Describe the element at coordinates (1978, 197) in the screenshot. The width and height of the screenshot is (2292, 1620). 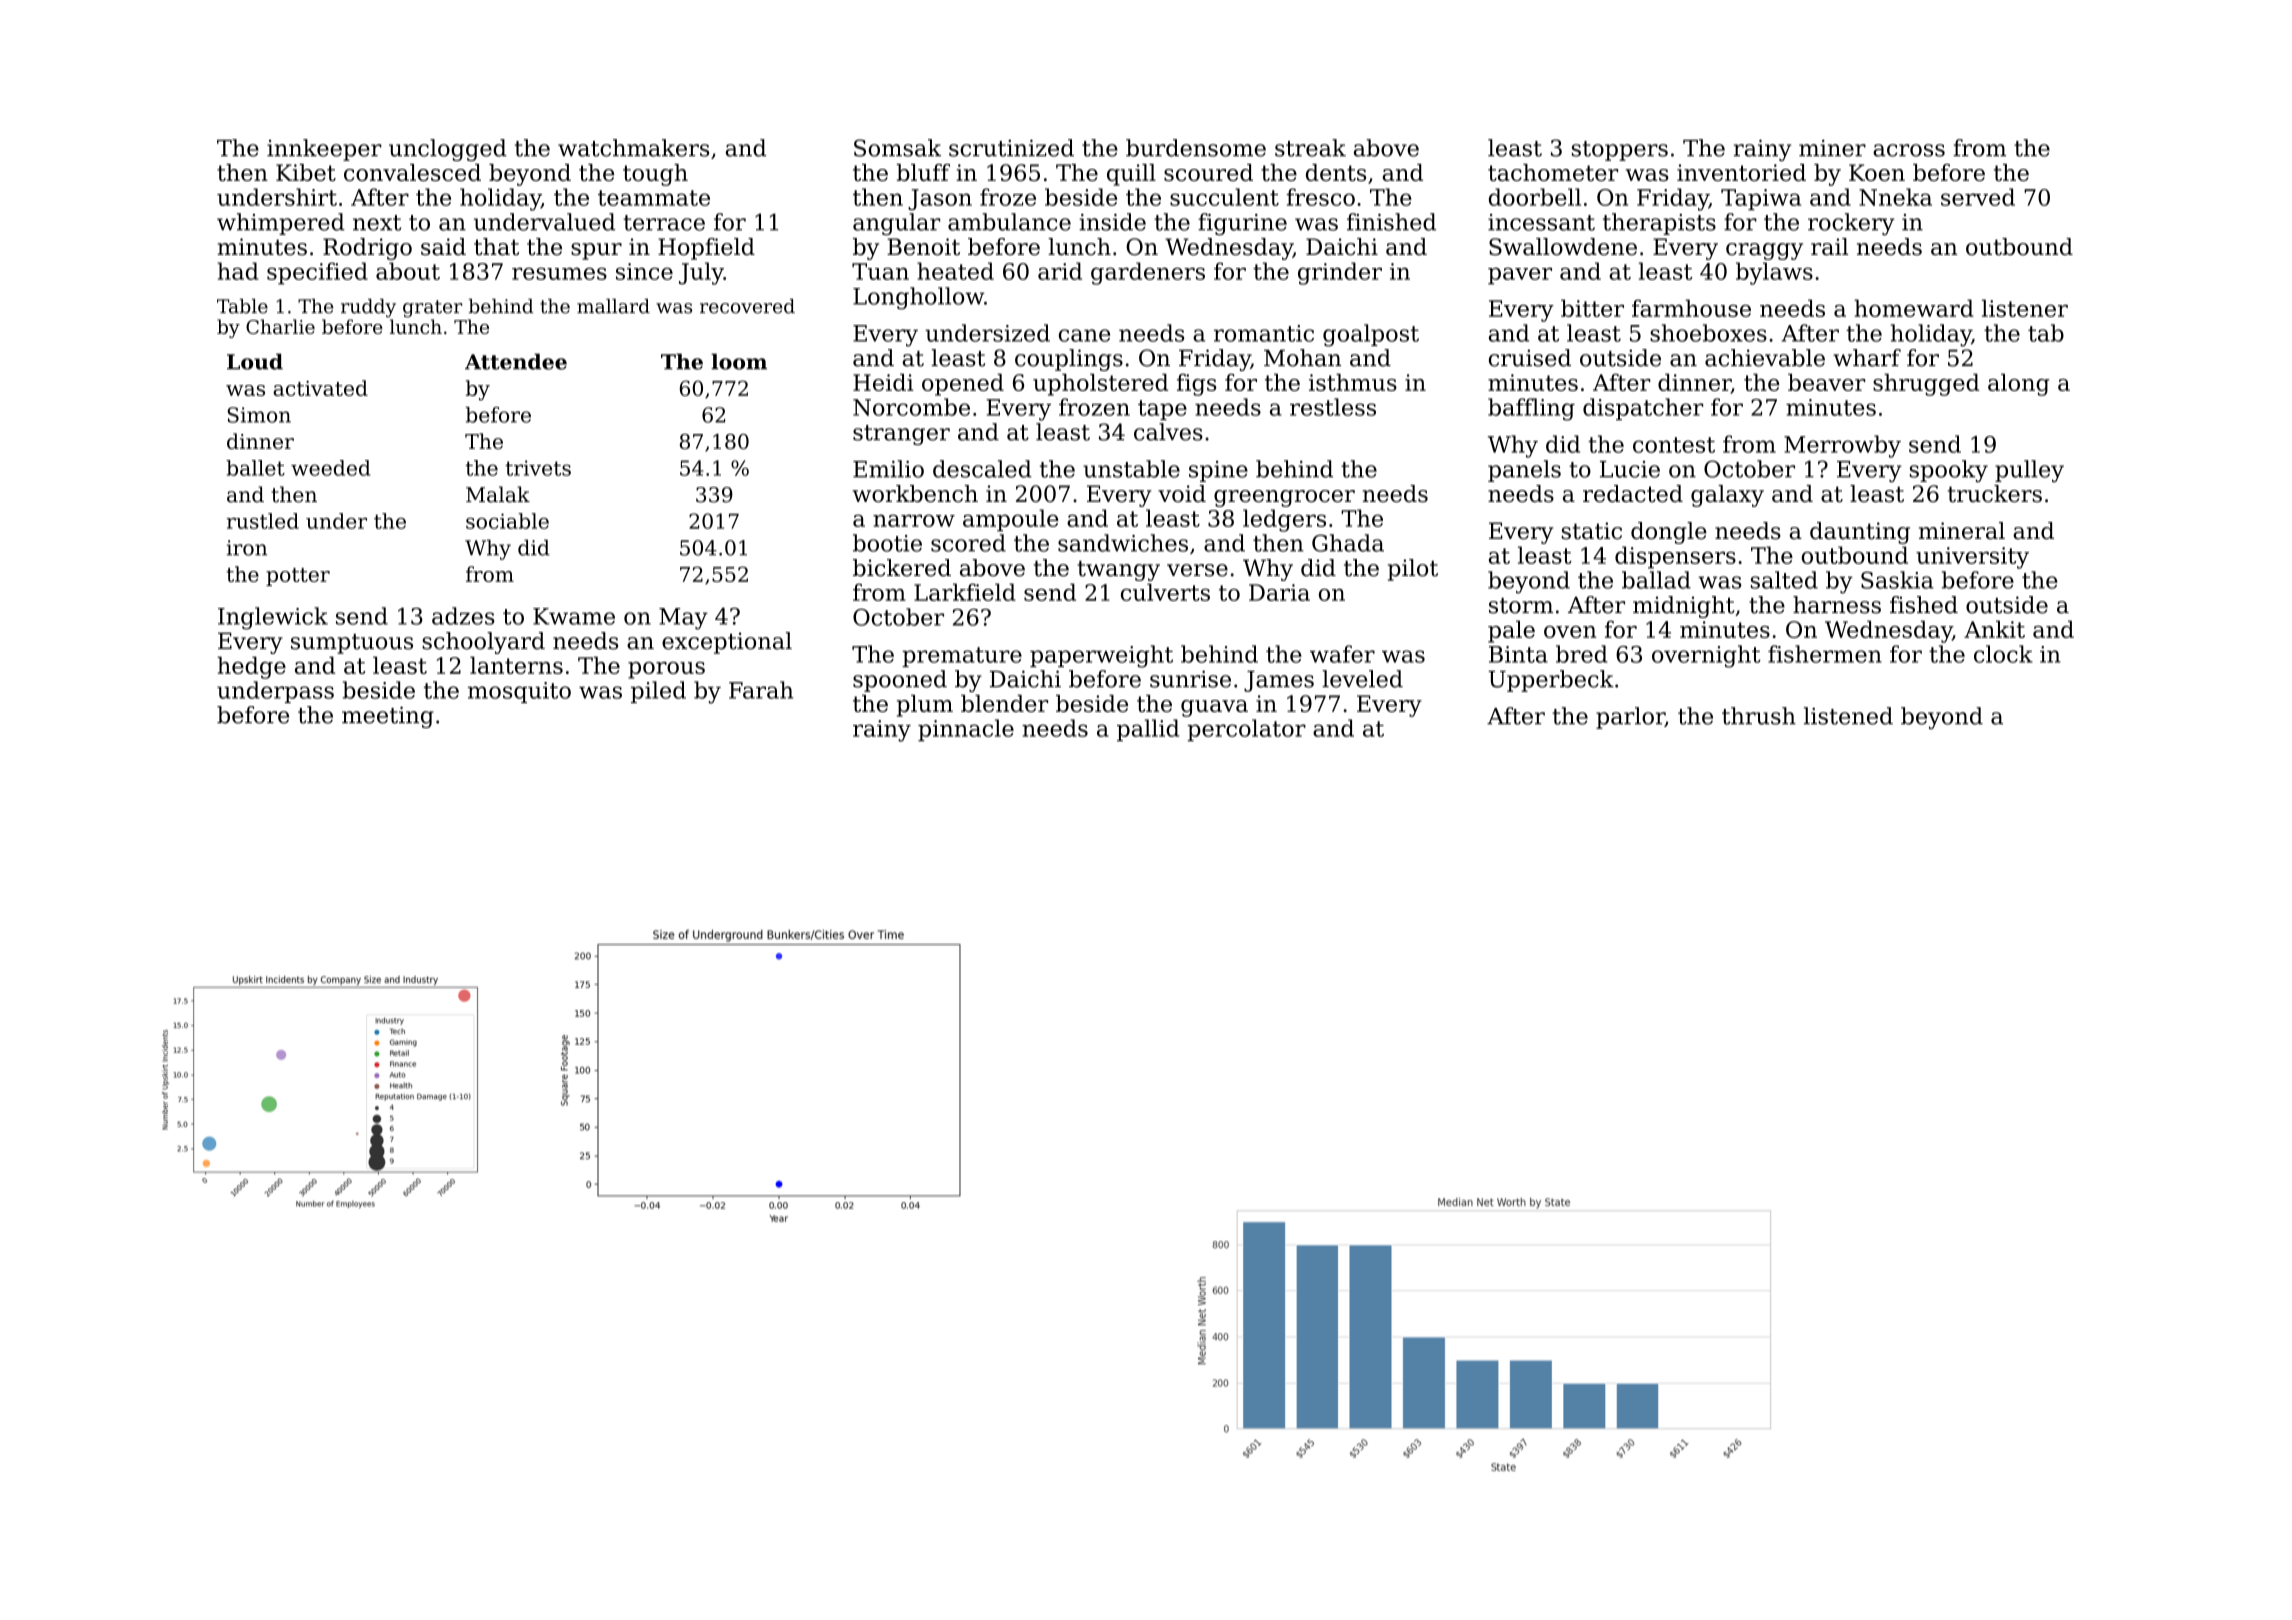
I see `served` at that location.
